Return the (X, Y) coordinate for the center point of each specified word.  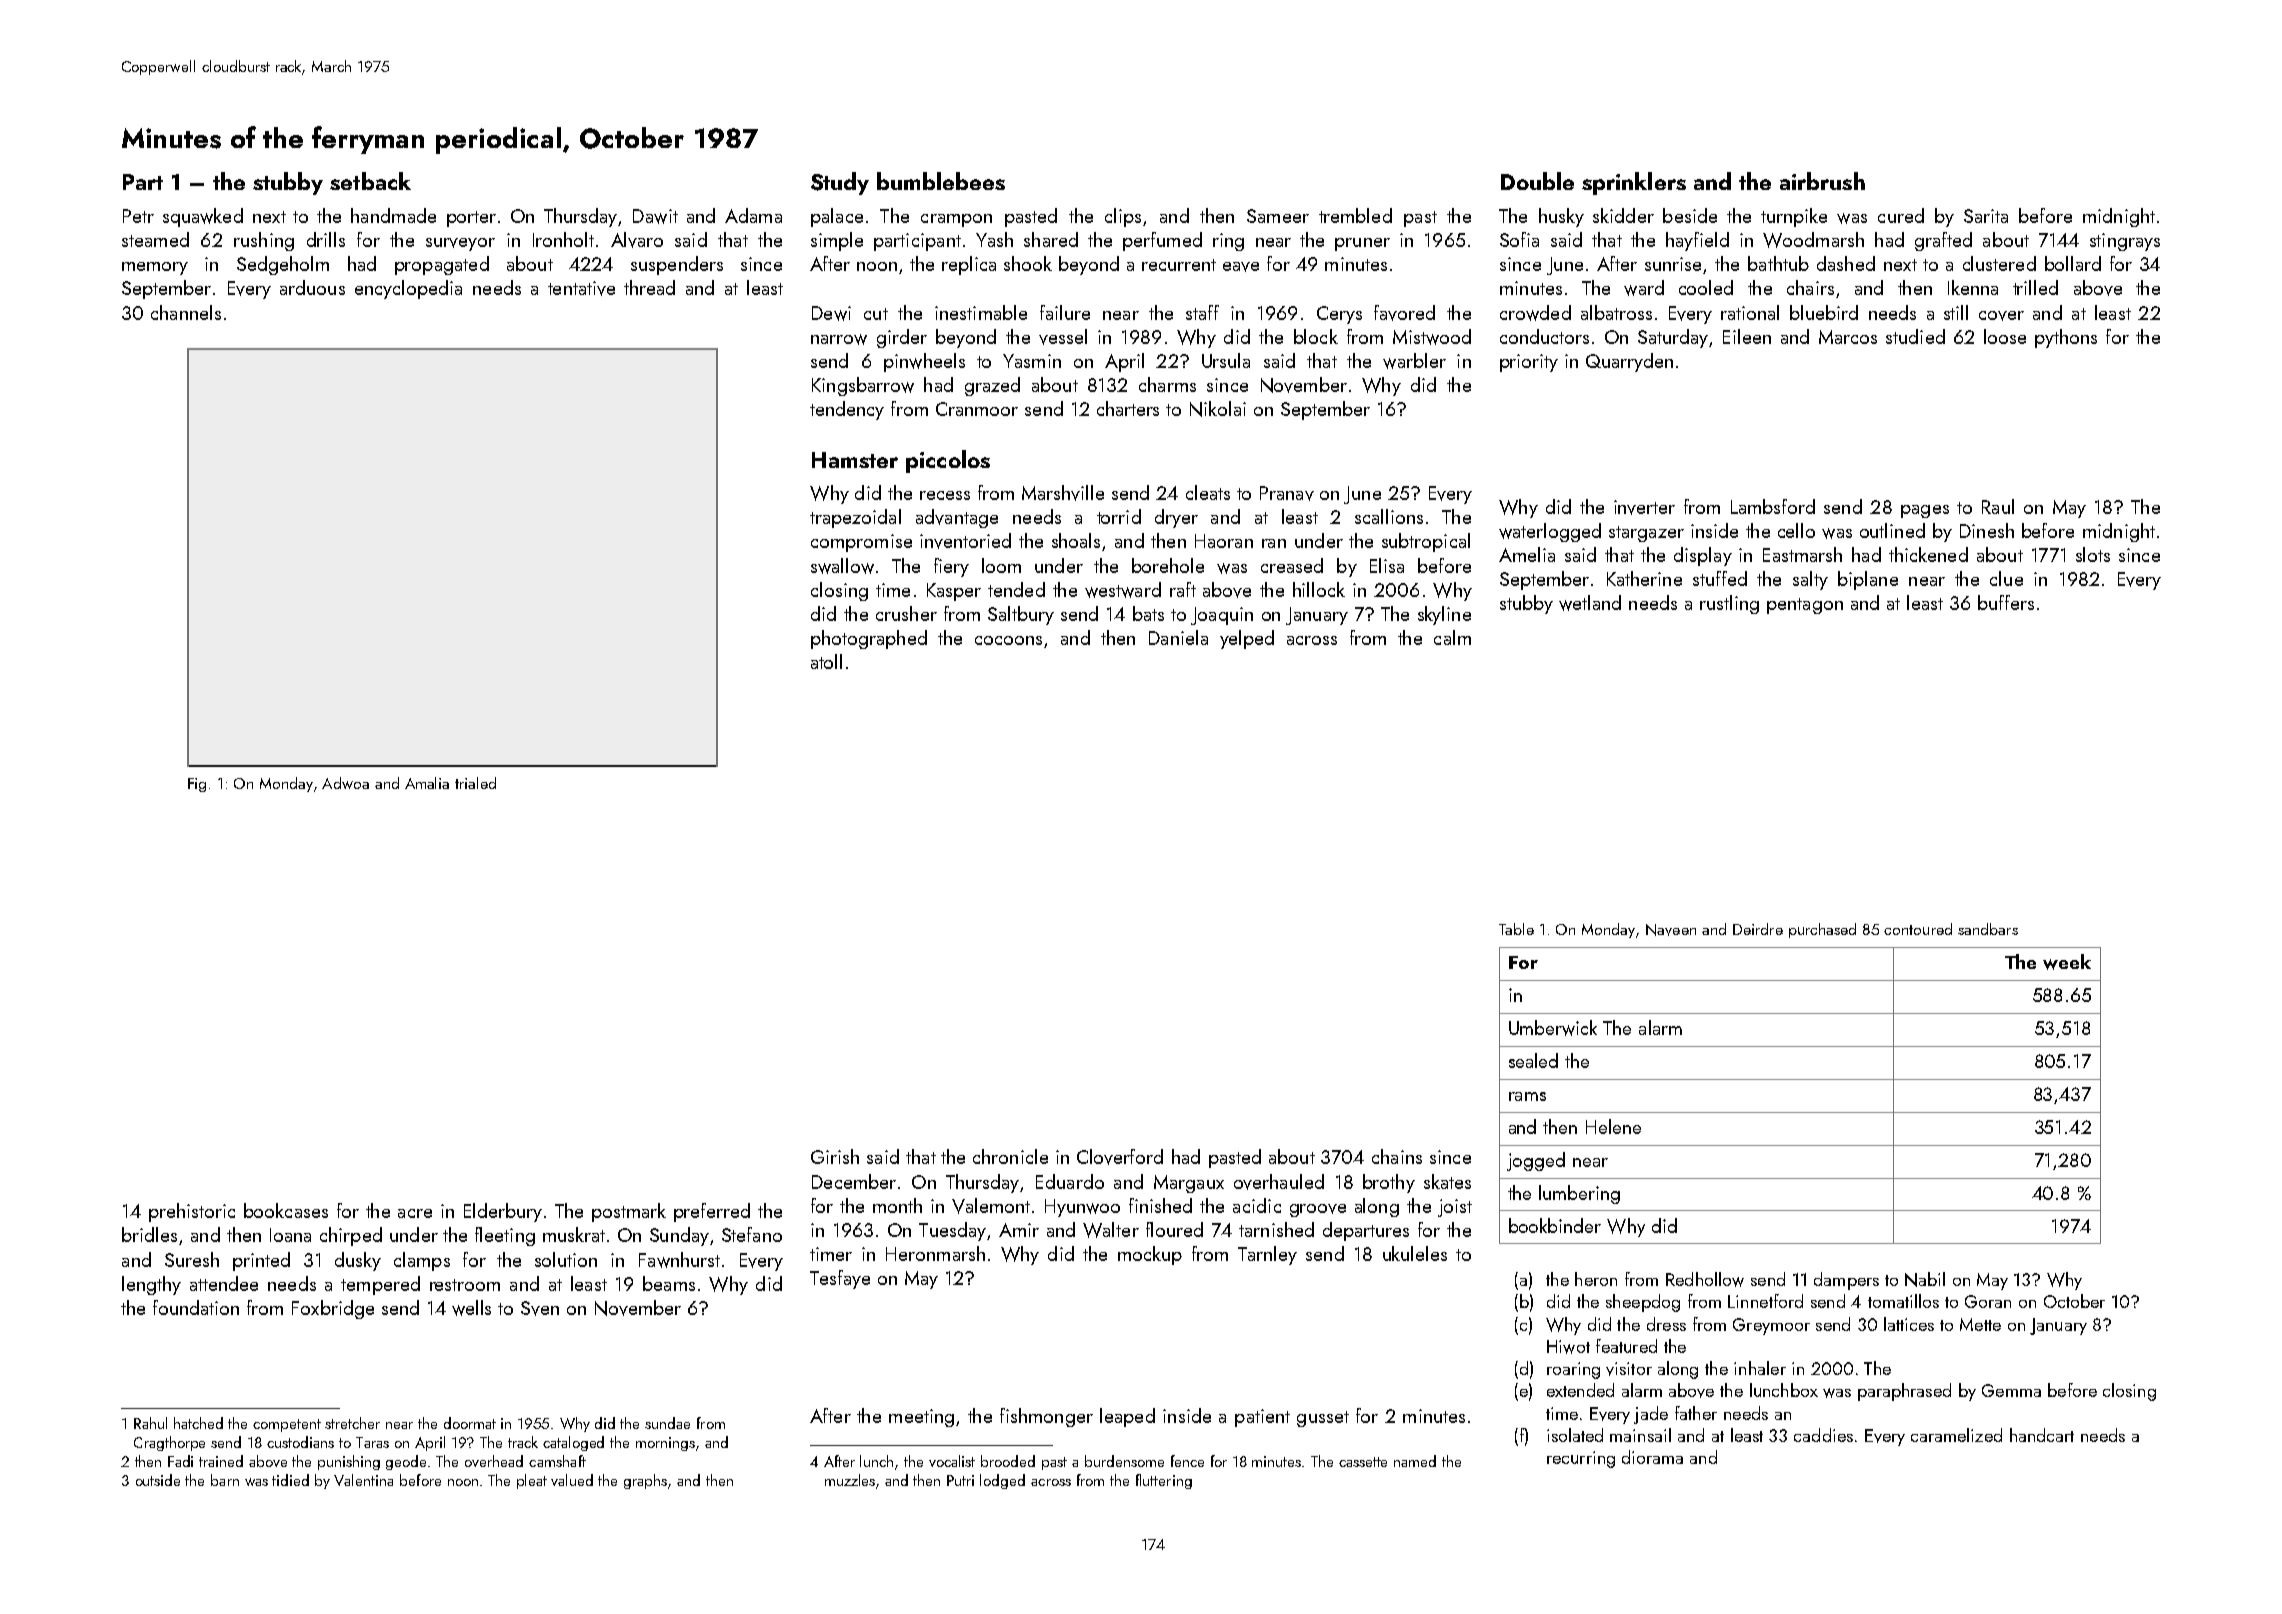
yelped (1247, 639)
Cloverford (1120, 1157)
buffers (2006, 602)
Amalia (427, 783)
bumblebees (941, 181)
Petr (138, 216)
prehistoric (192, 1212)
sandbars (1988, 929)
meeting (921, 1418)
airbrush (1822, 181)
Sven (540, 1308)
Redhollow (1705, 1279)
